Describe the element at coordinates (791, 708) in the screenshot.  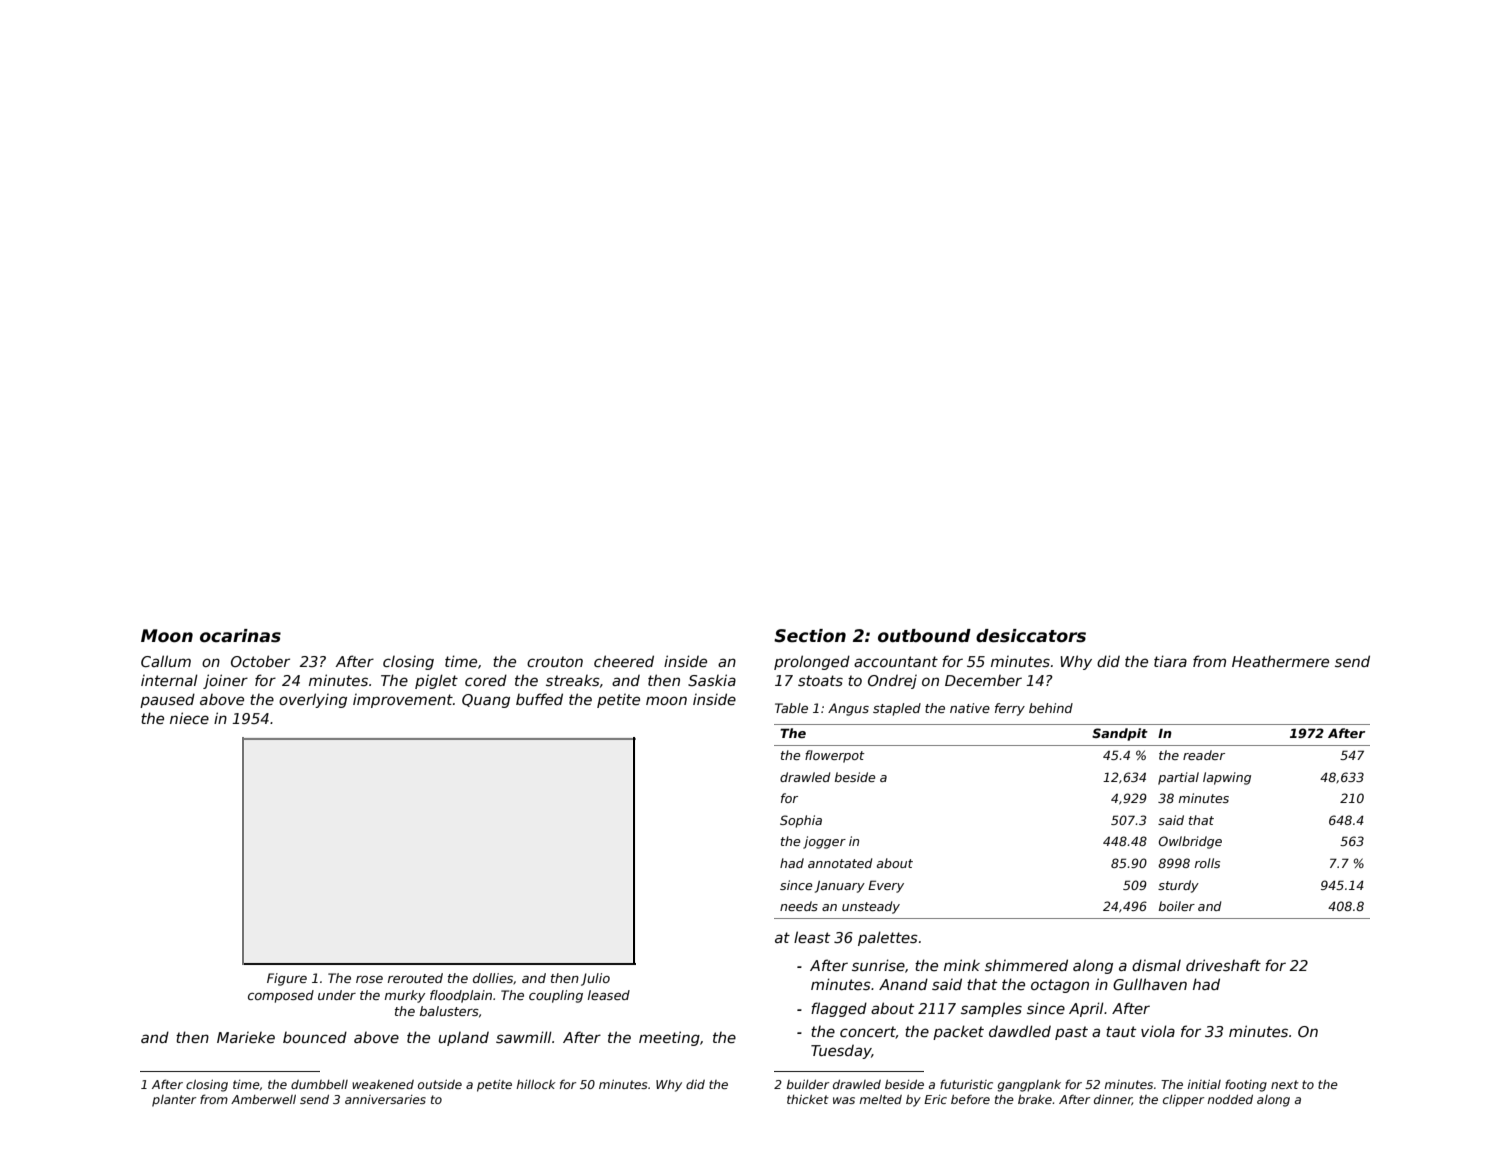
I see `Table` at that location.
